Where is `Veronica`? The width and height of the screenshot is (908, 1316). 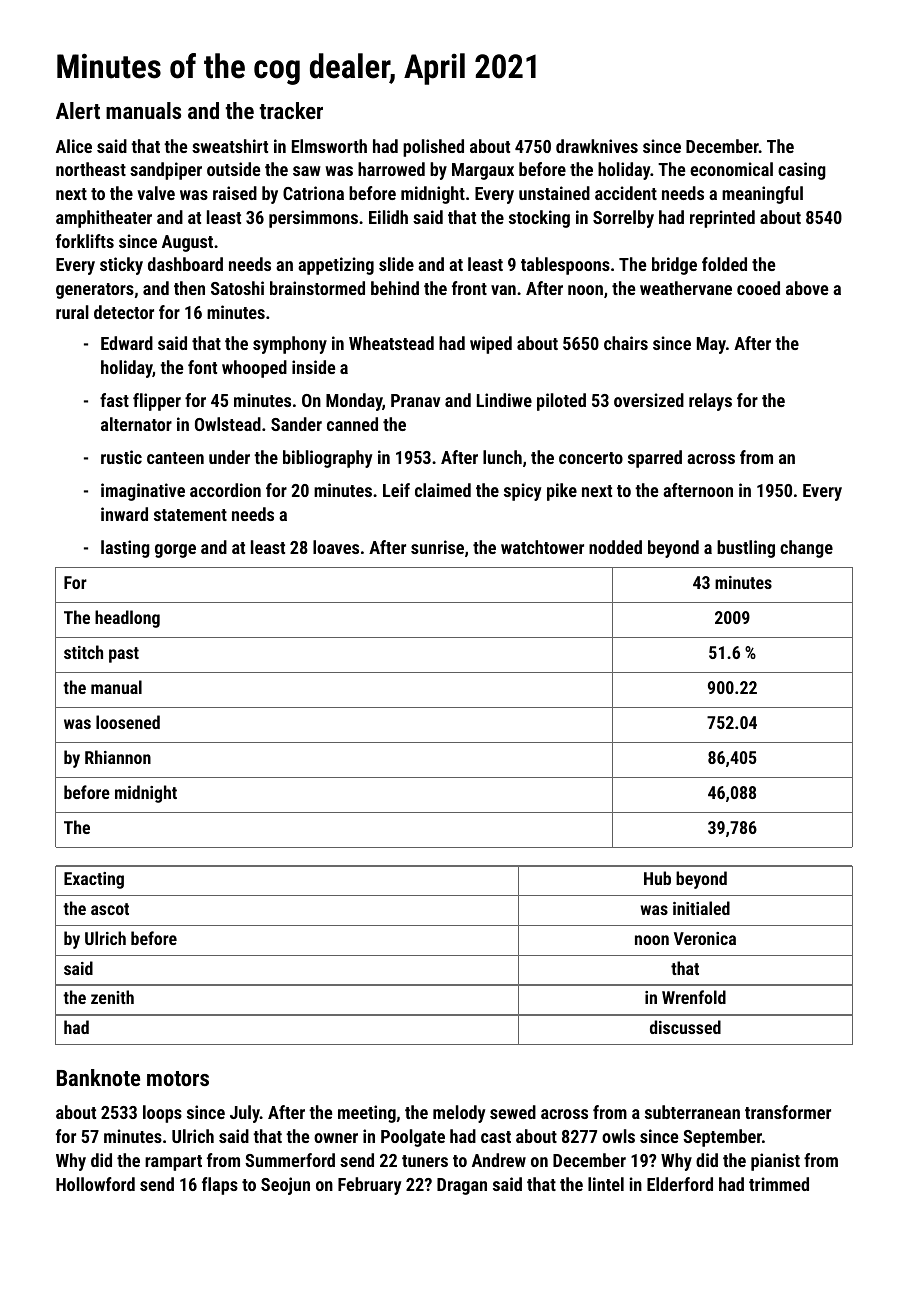 Veronica is located at coordinates (705, 938).
